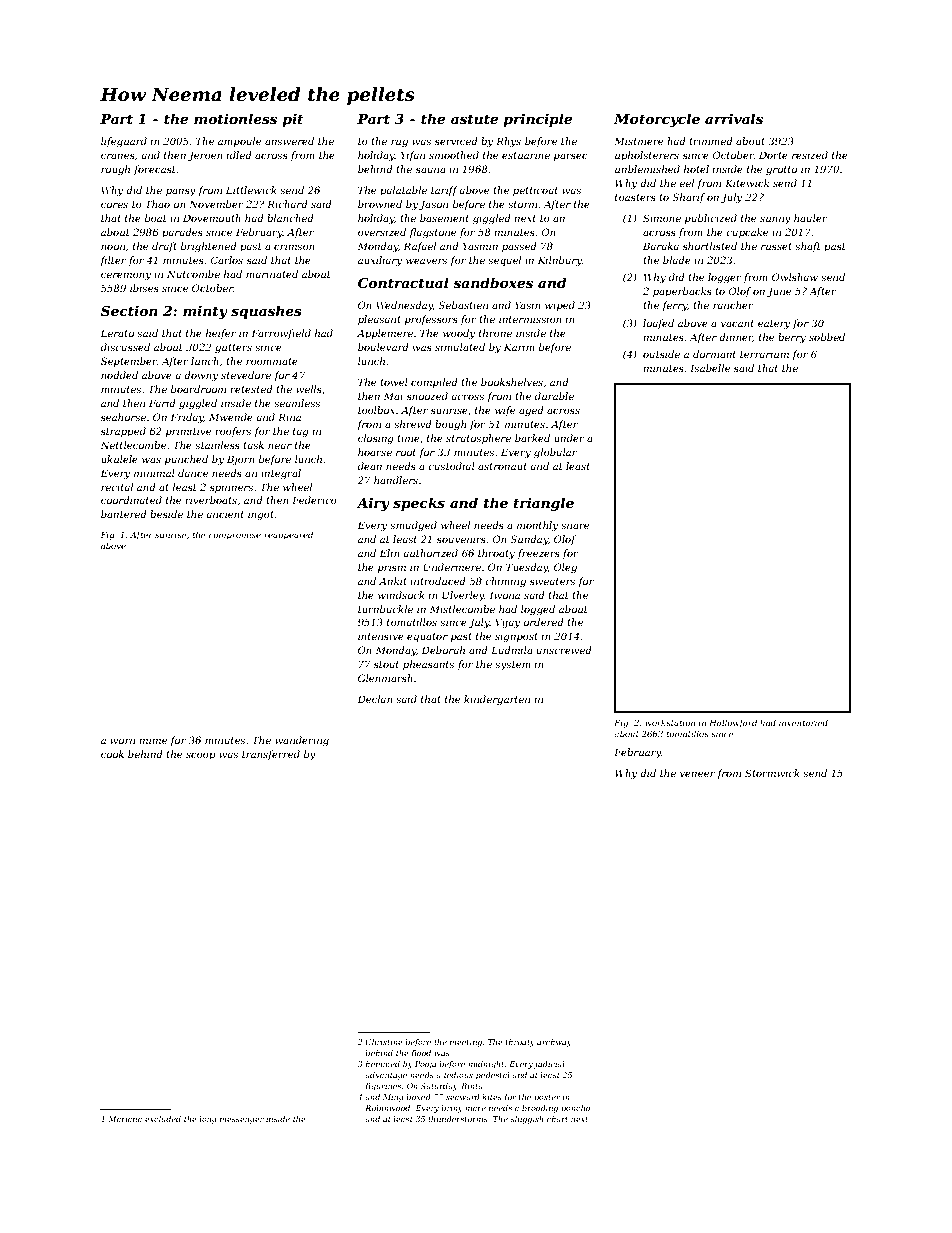  I want to click on motionless, so click(235, 118).
